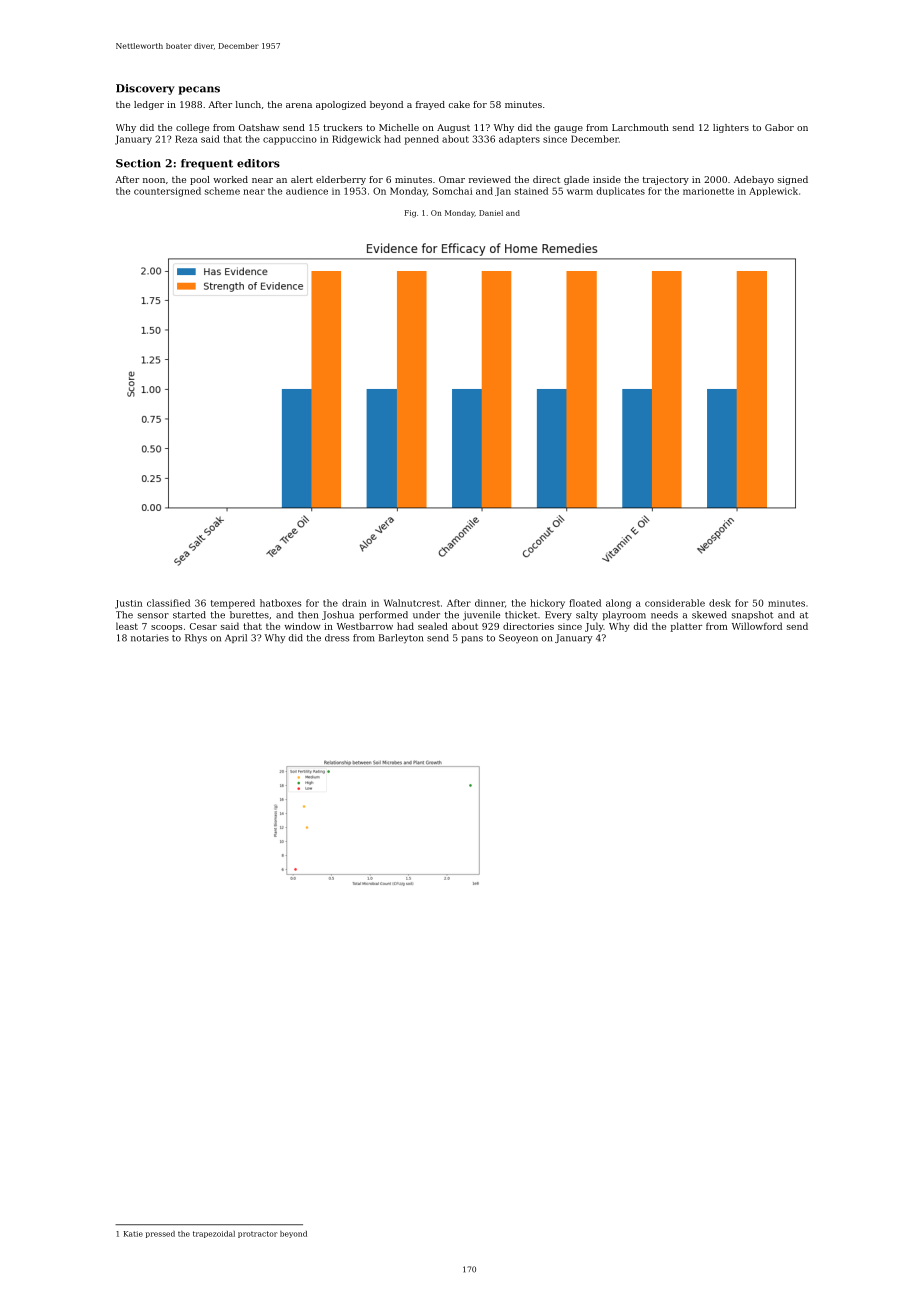  What do you see at coordinates (472, 639) in the document?
I see `pans` at bounding box center [472, 639].
